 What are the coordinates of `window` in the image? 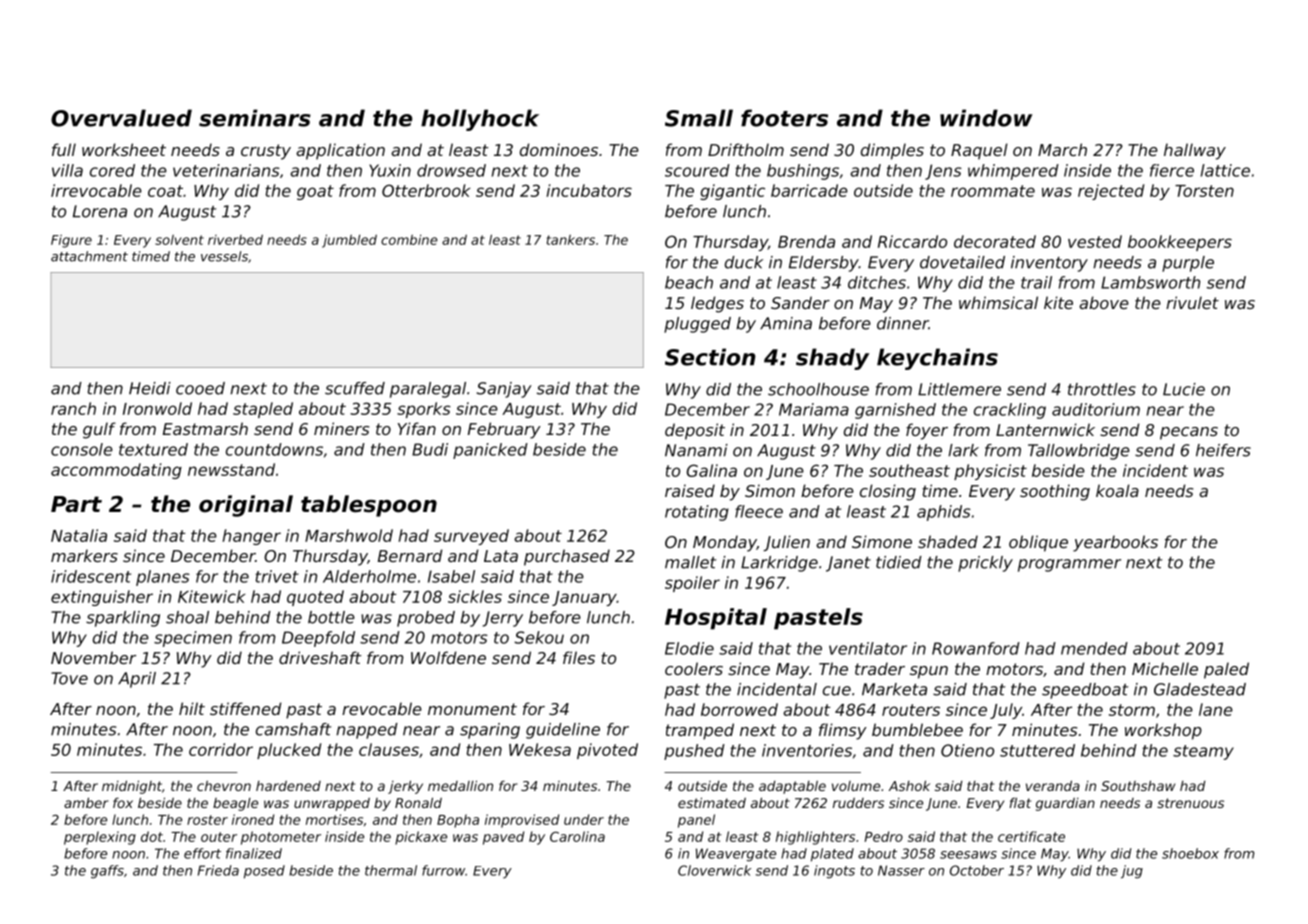 It's located at (986, 118).
